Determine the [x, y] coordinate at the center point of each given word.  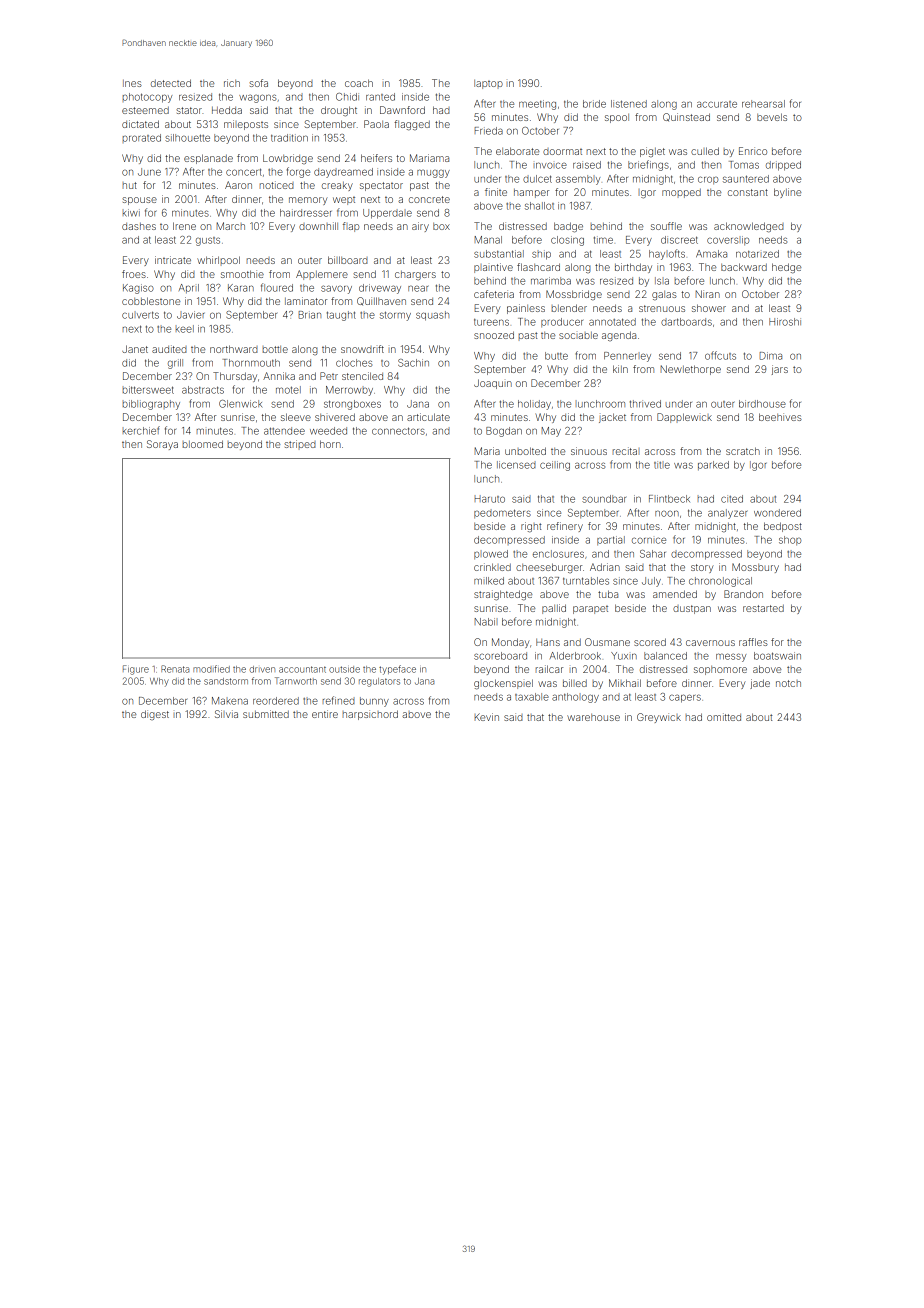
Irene [184, 226]
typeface [397, 670]
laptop [488, 84]
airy [420, 227]
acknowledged [749, 227]
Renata [175, 669]
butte [556, 356]
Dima [771, 356]
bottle [275, 349]
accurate [717, 104]
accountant [302, 669]
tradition [289, 138]
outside [344, 669]
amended [675, 594]
